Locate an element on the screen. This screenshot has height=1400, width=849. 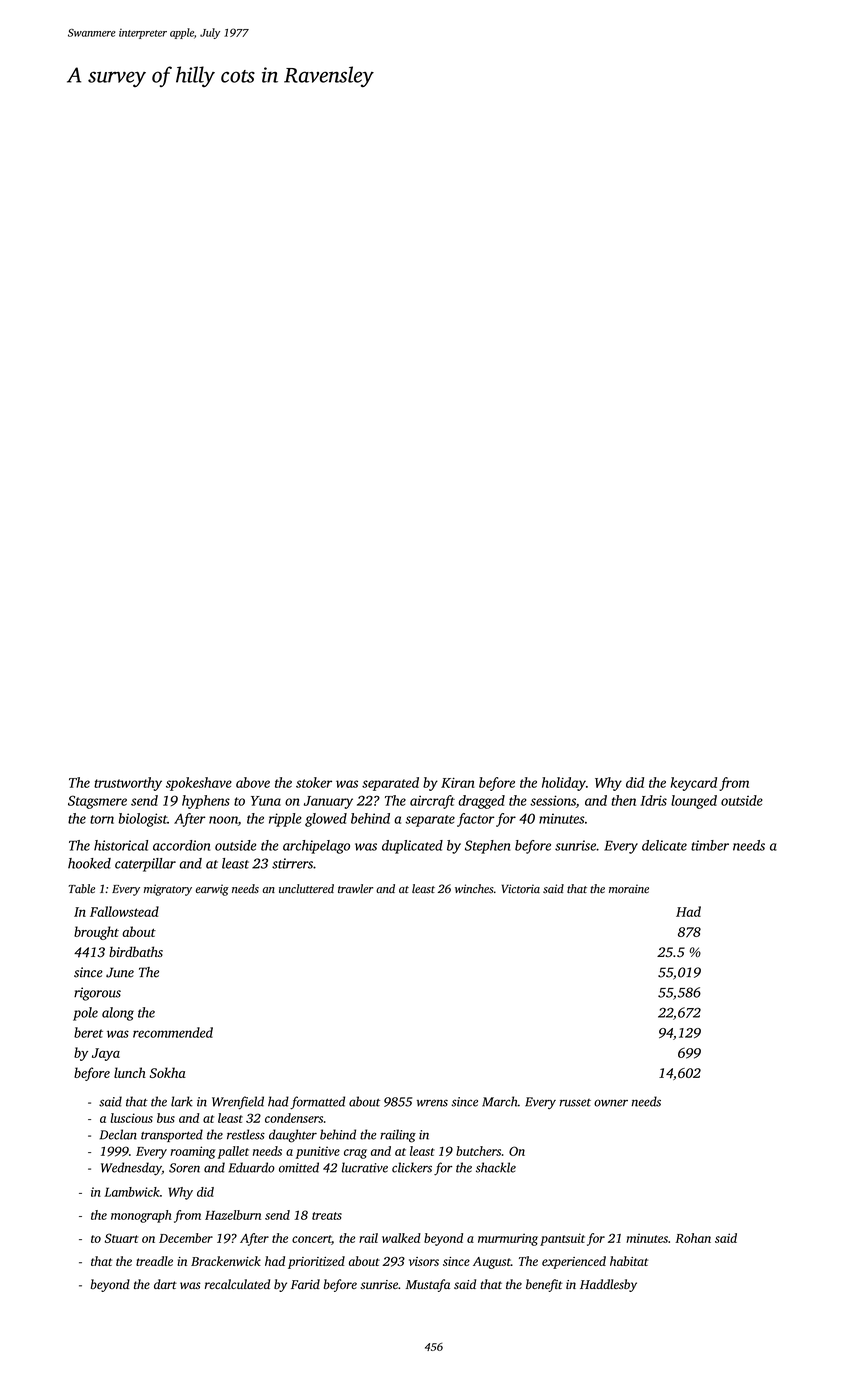
recommended is located at coordinates (173, 1032).
